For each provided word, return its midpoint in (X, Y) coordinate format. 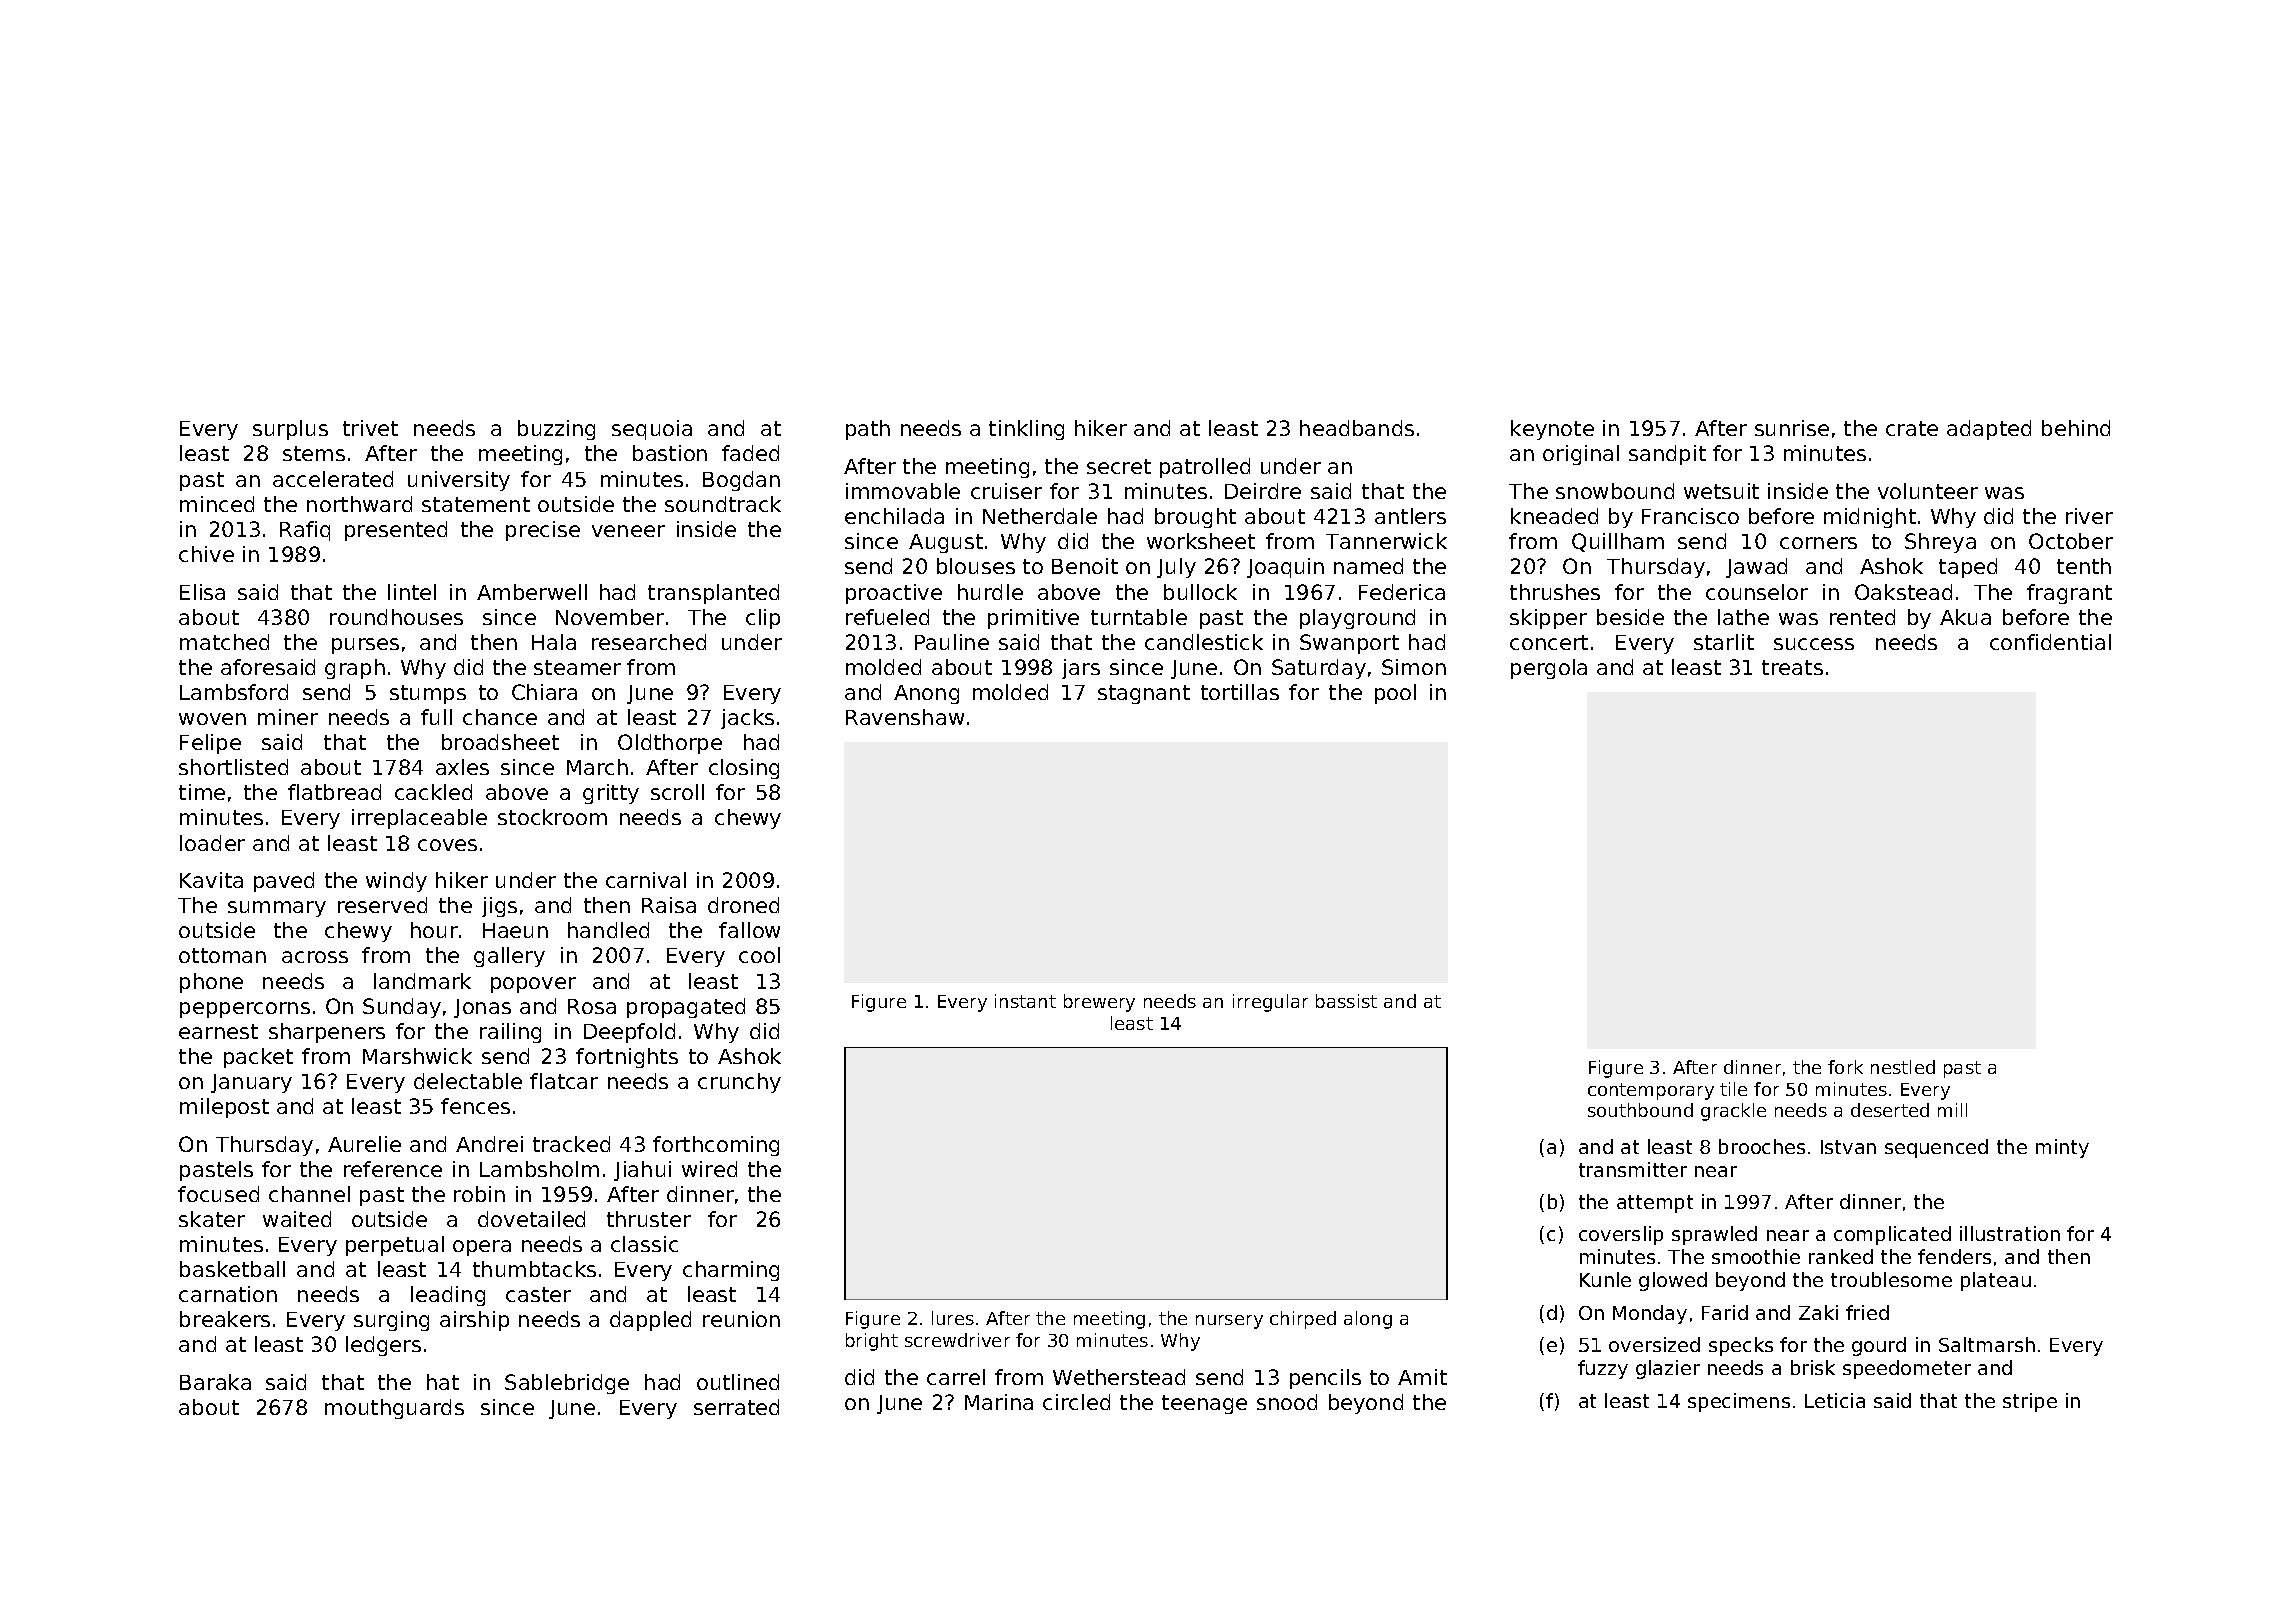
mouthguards (394, 1409)
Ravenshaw (905, 717)
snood (1287, 1402)
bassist (1346, 1001)
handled (608, 930)
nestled (1903, 1067)
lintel (412, 592)
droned (743, 905)
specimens (1739, 1402)
